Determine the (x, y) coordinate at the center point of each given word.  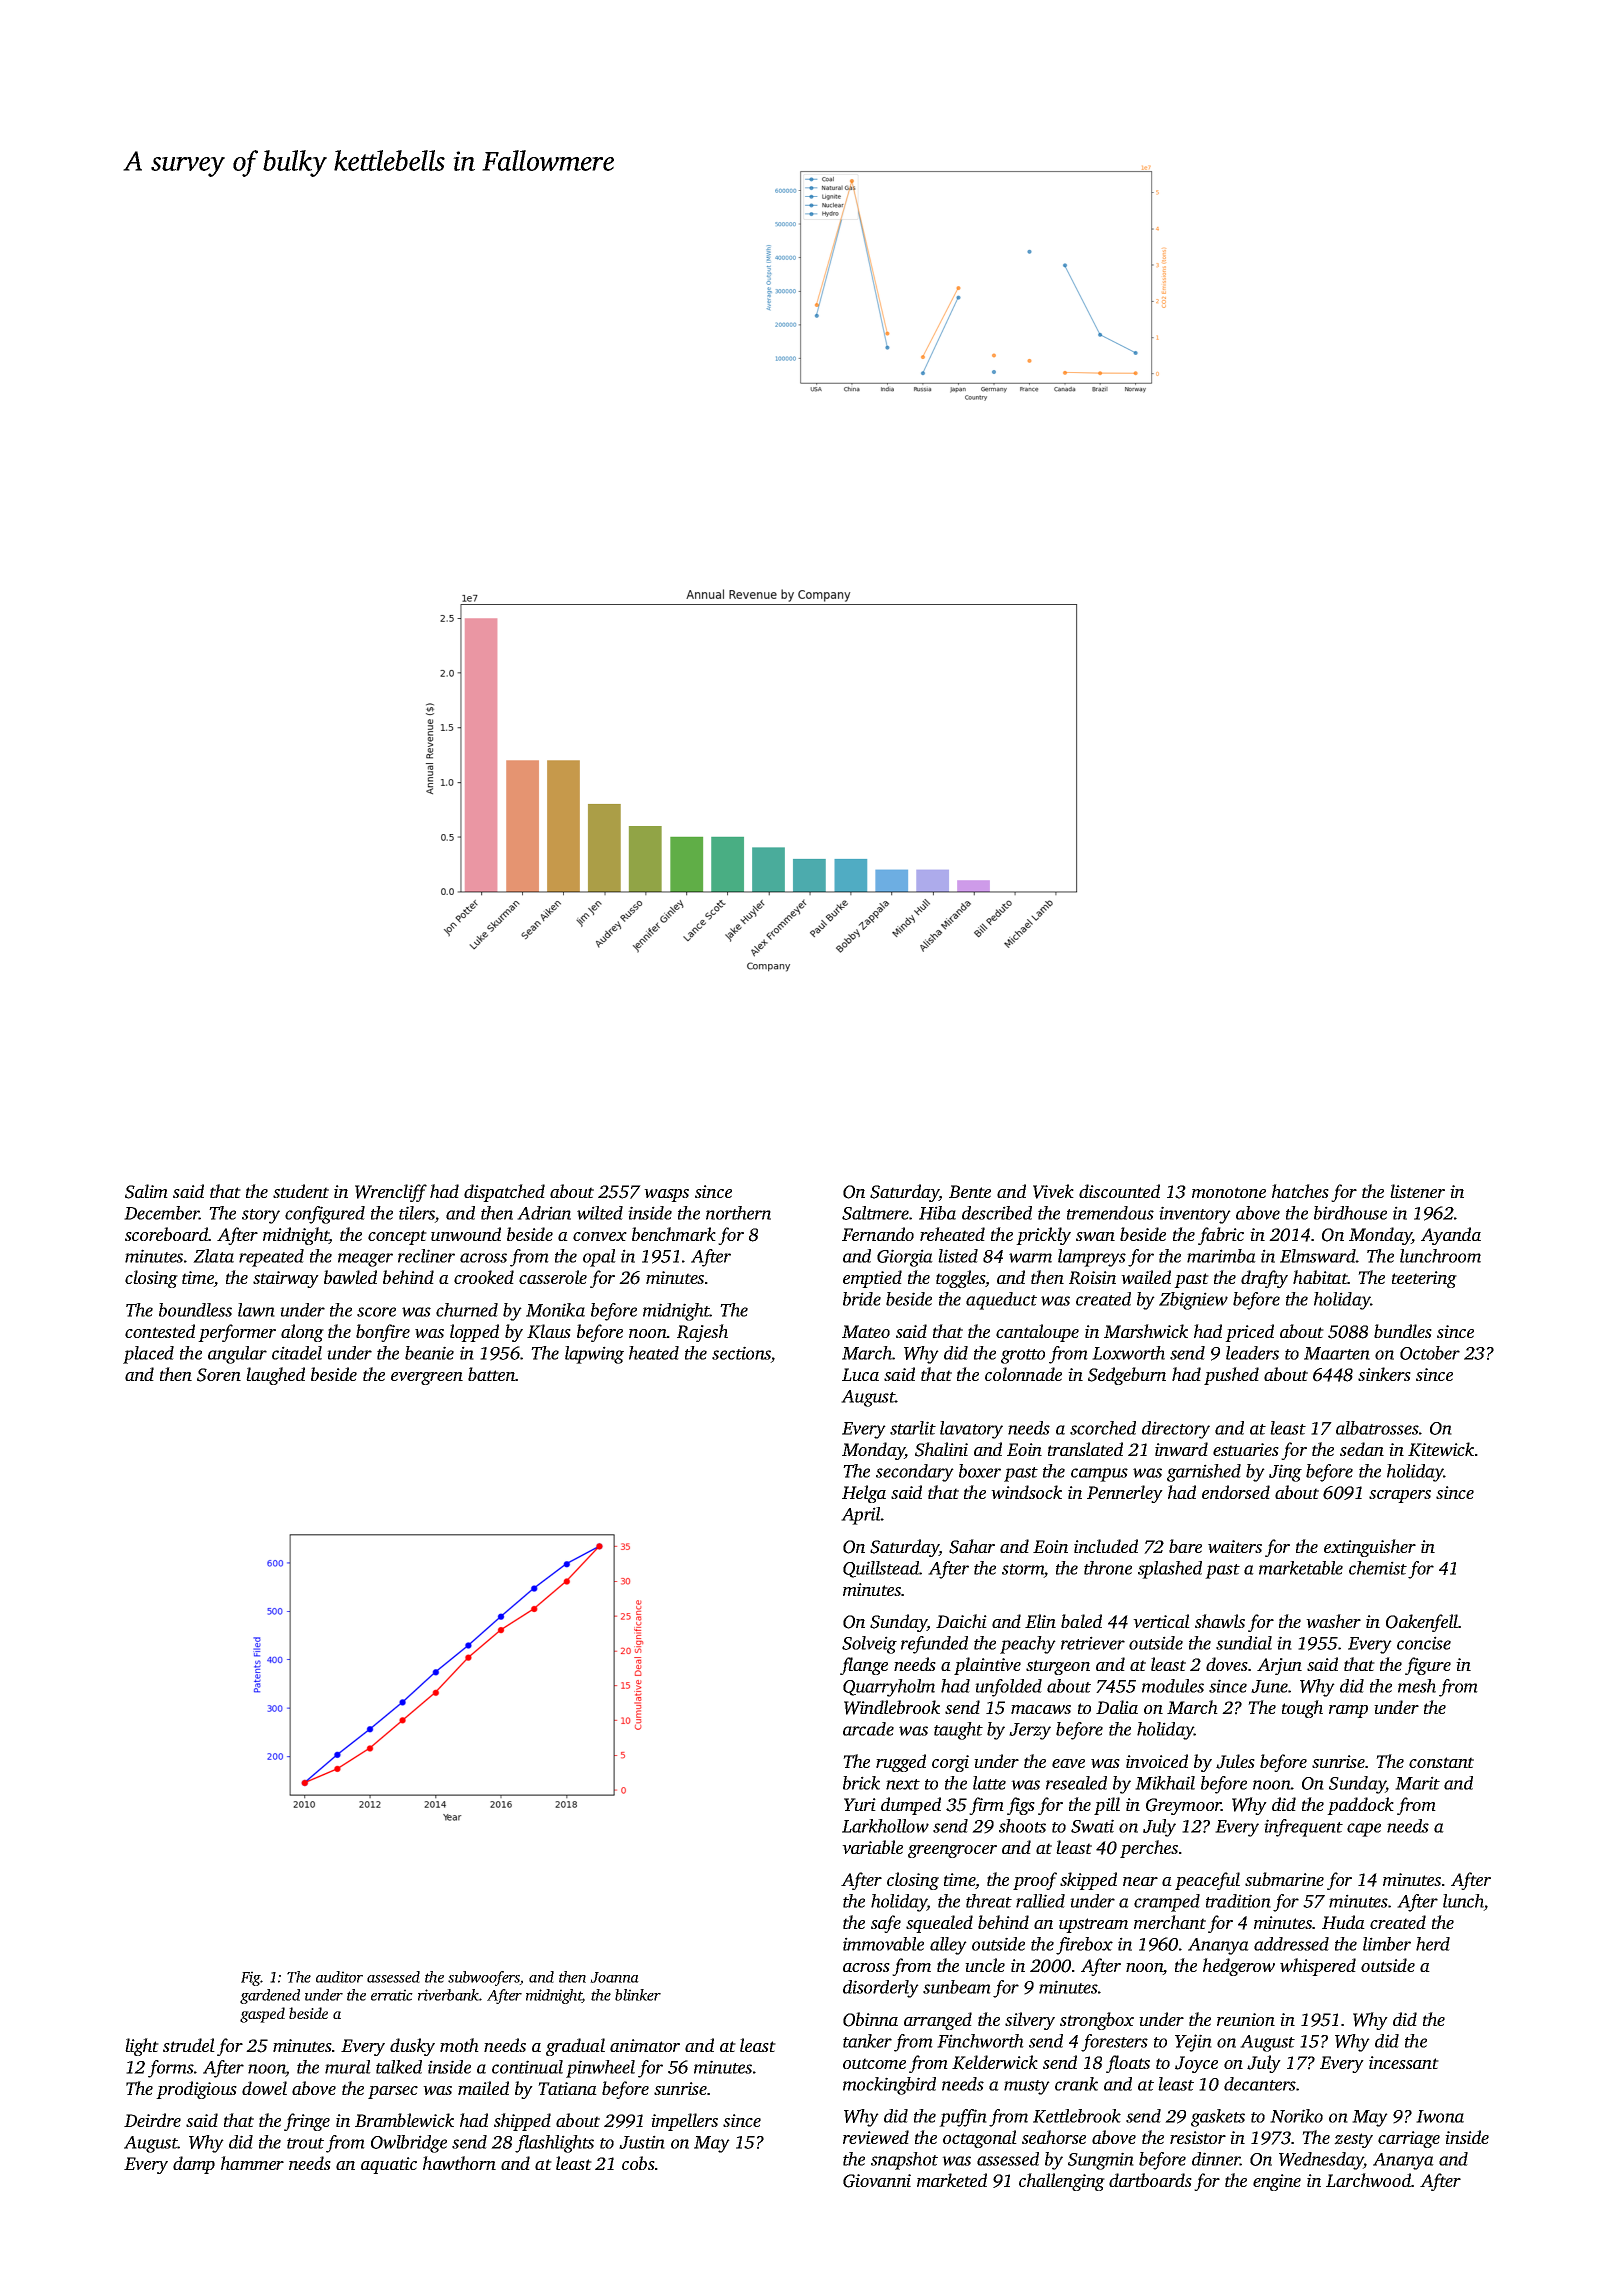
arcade (868, 1729)
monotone (1229, 1192)
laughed (275, 1376)
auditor (339, 1977)
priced (1249, 1333)
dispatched (504, 1193)
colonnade (1023, 1374)
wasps (666, 1195)
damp (194, 2165)
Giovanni (877, 2181)
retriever (1093, 1643)
